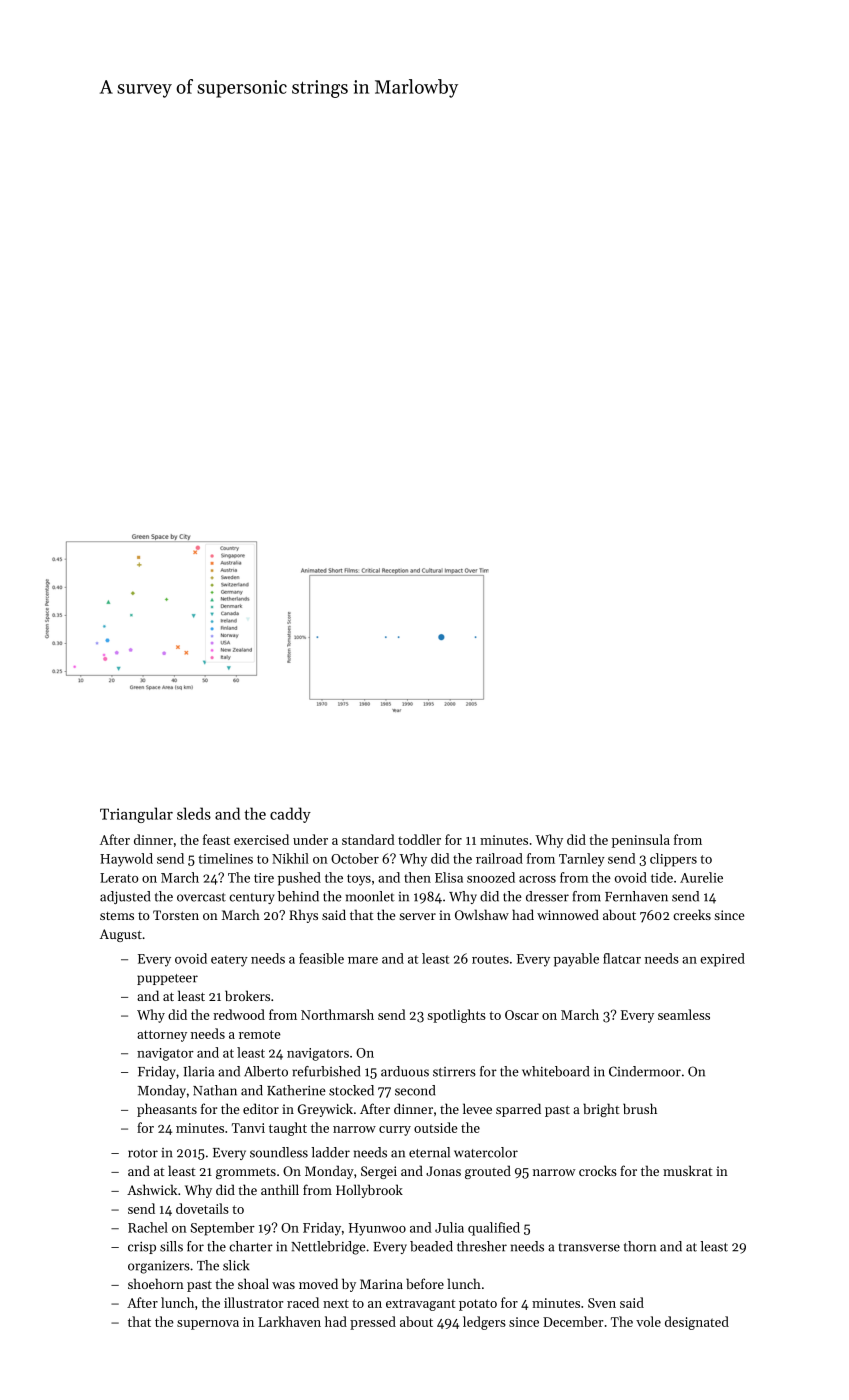 This image has width=849, height=1400. Describe the element at coordinates (251, 1246) in the image. I see `charter` at that location.
